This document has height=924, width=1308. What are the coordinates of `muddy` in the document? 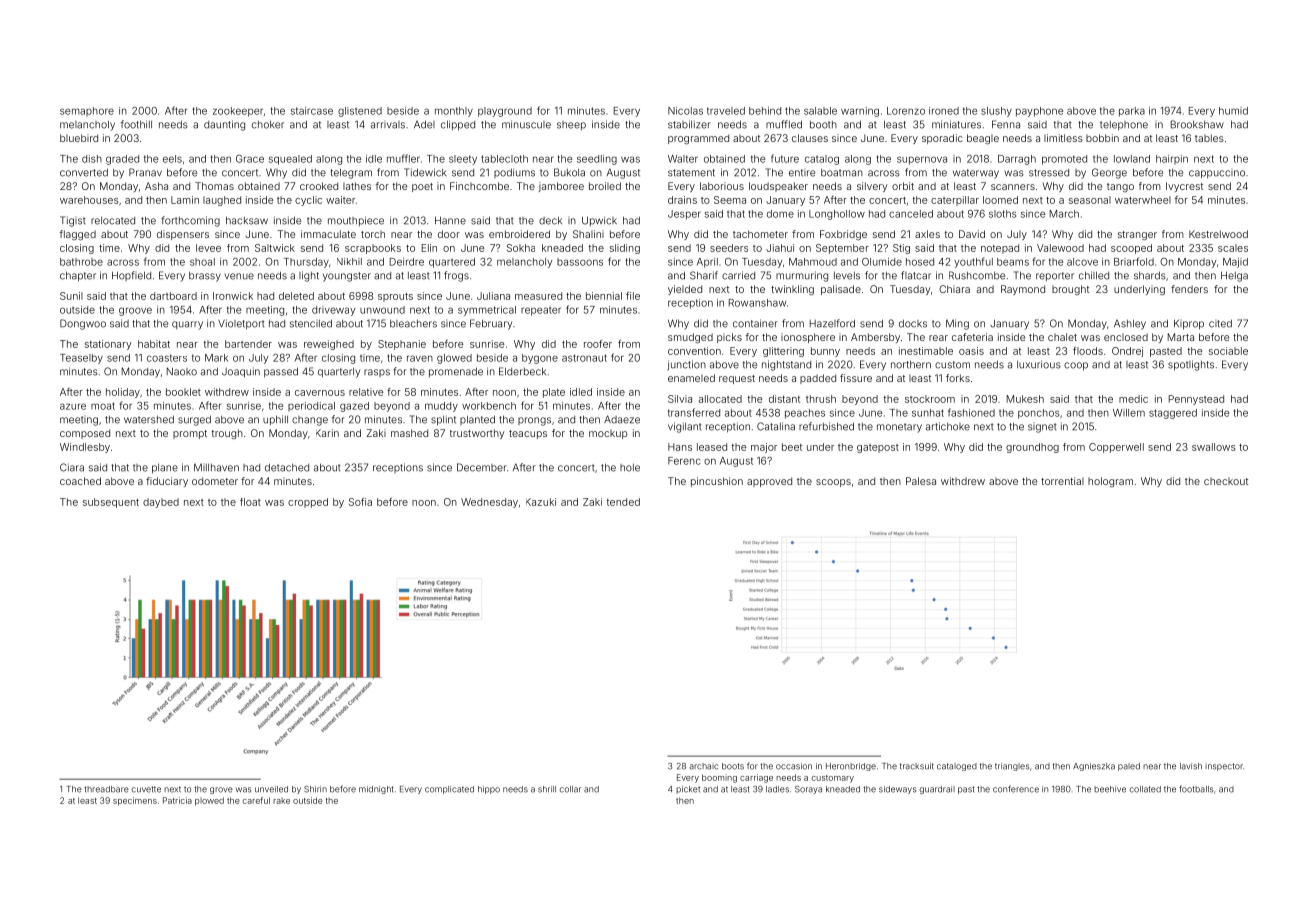 It's located at (441, 407).
